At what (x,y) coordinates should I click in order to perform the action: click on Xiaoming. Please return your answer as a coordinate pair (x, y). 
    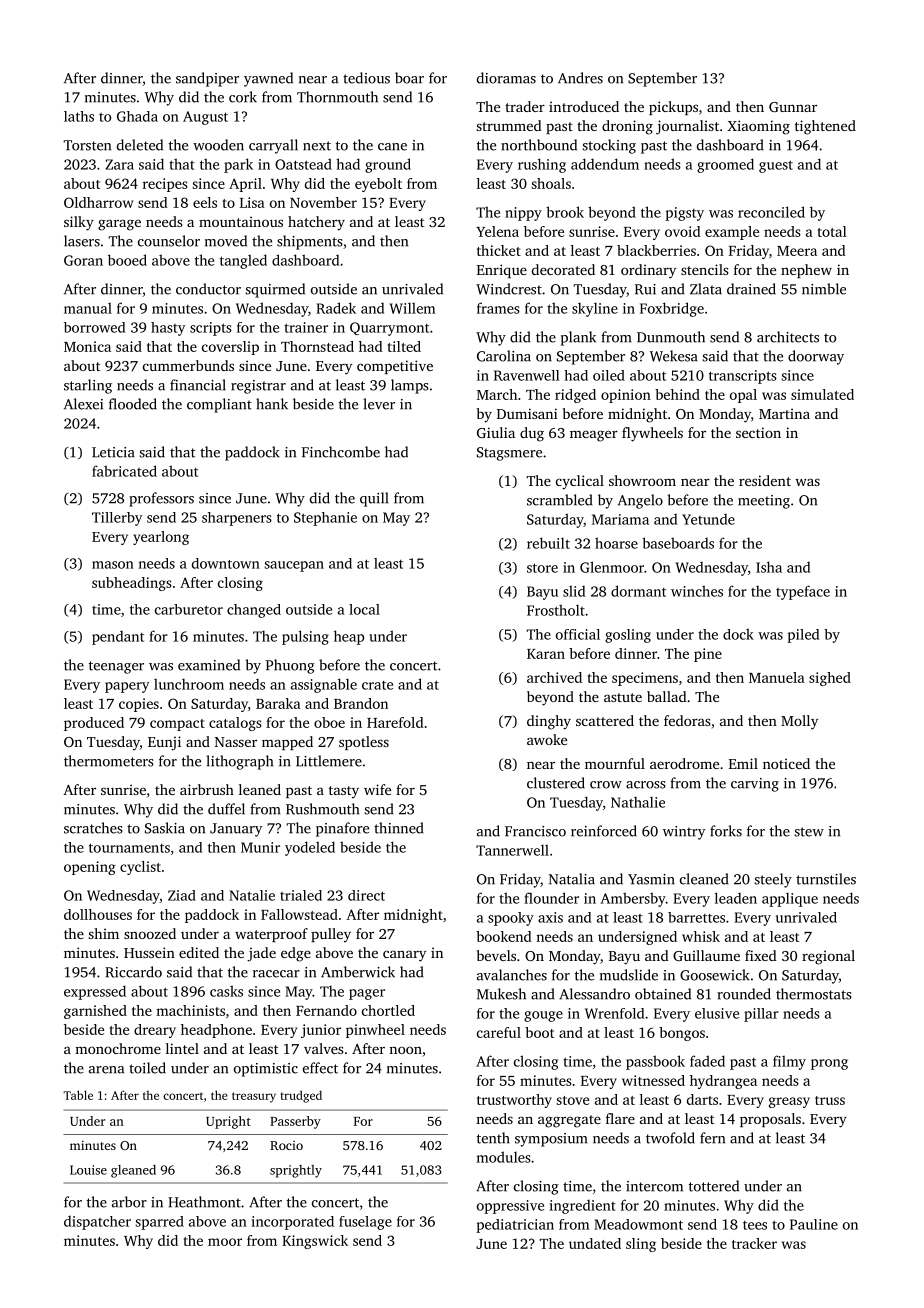
    Looking at the image, I should click on (759, 127).
